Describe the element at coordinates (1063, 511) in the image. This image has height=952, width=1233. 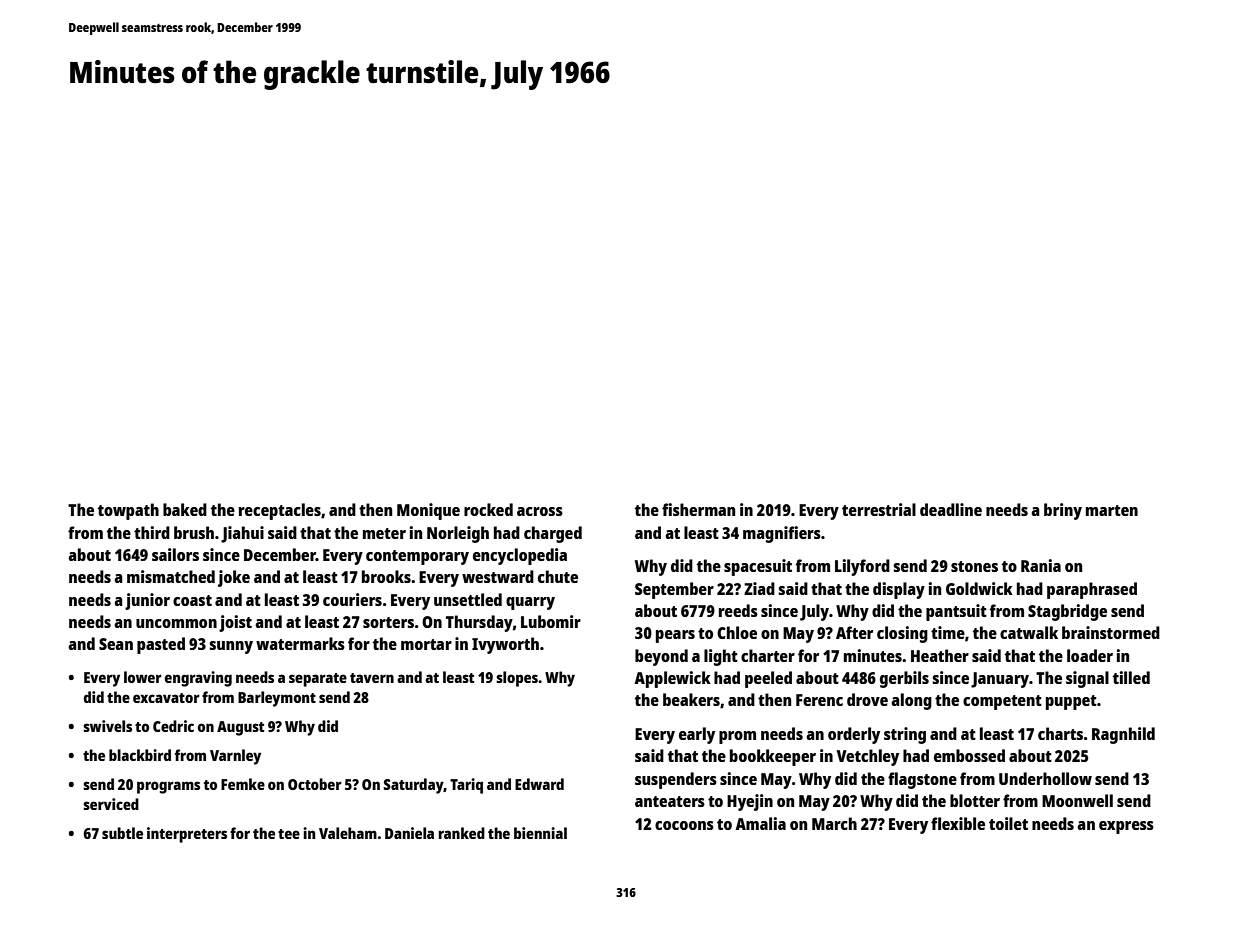
I see `briny` at that location.
